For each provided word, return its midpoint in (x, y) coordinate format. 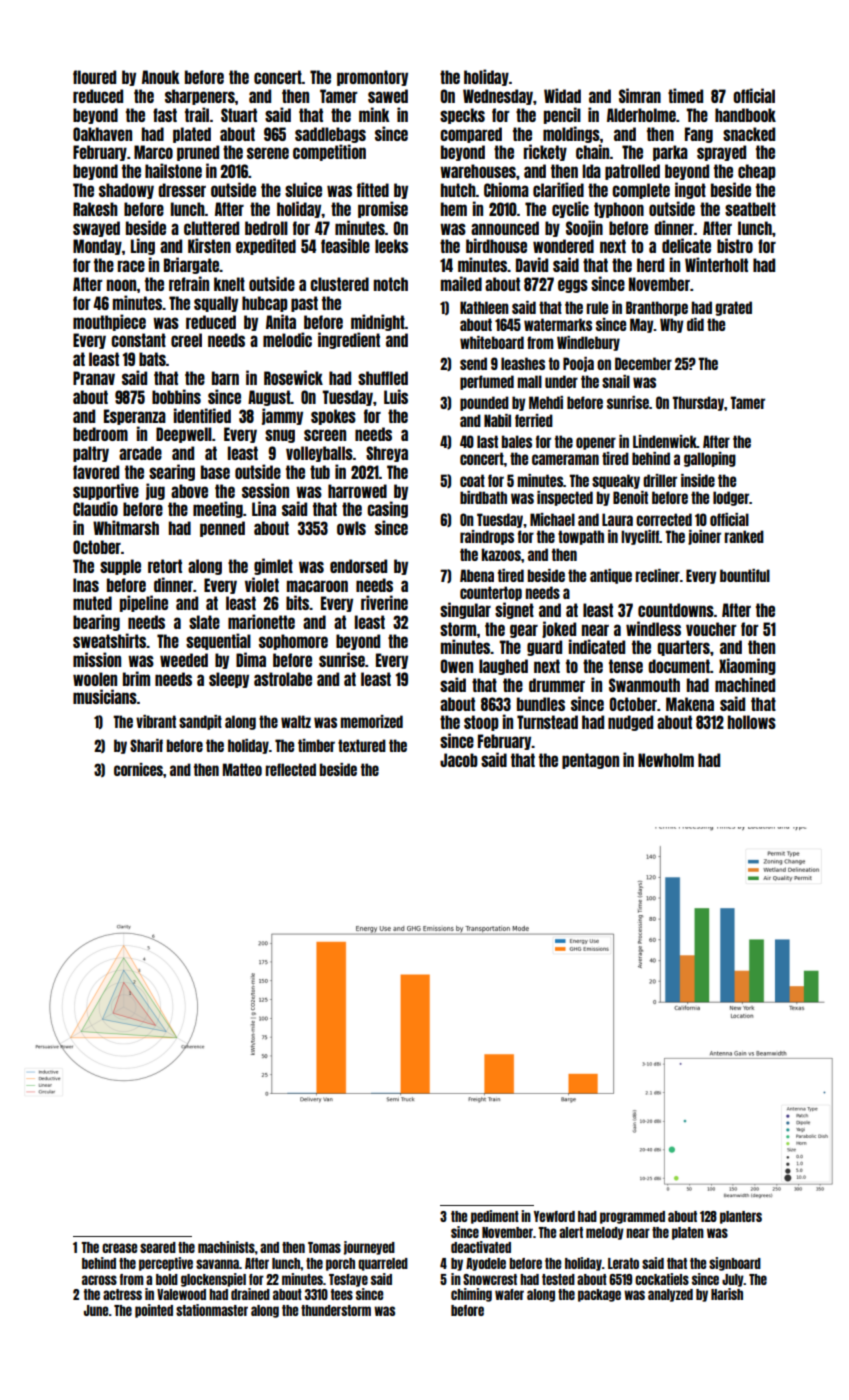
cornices (138, 769)
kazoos (501, 554)
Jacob (459, 760)
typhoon (619, 210)
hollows (752, 722)
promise (383, 209)
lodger (731, 498)
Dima (251, 659)
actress (122, 1294)
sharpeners (200, 97)
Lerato (623, 1263)
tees (342, 1294)
